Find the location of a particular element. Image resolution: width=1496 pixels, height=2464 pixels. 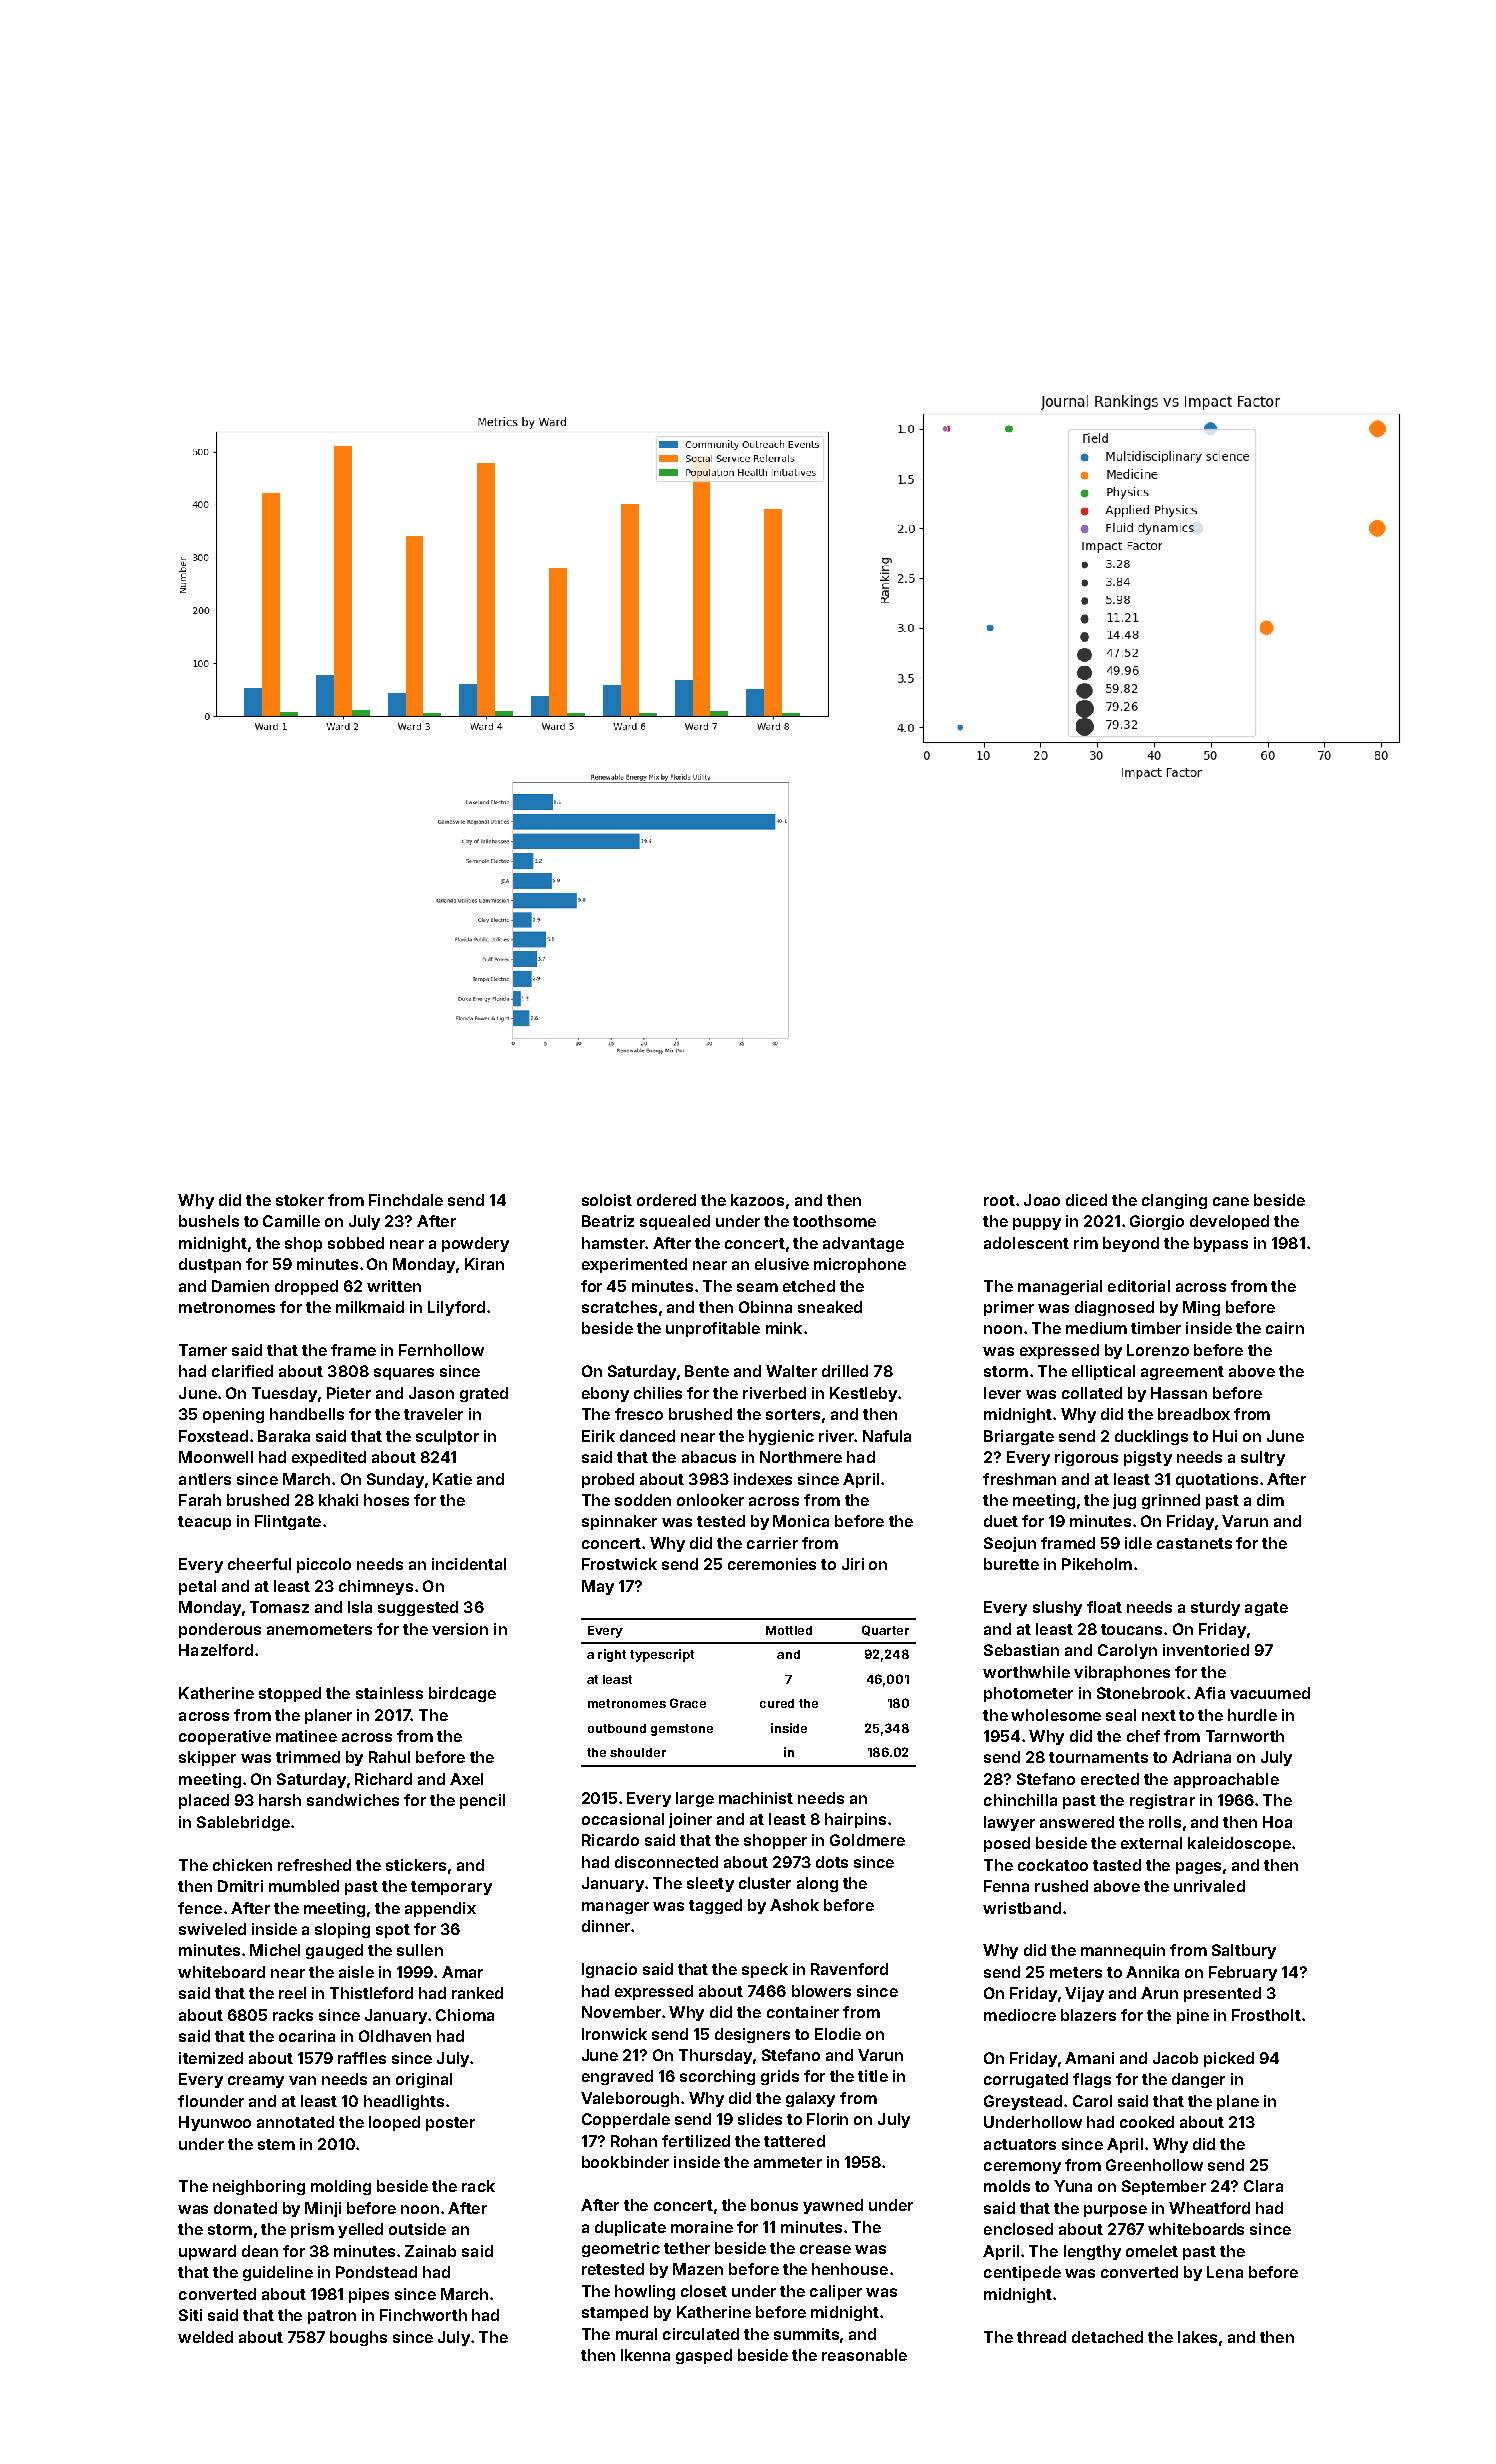

toothsome is located at coordinates (834, 1221).
